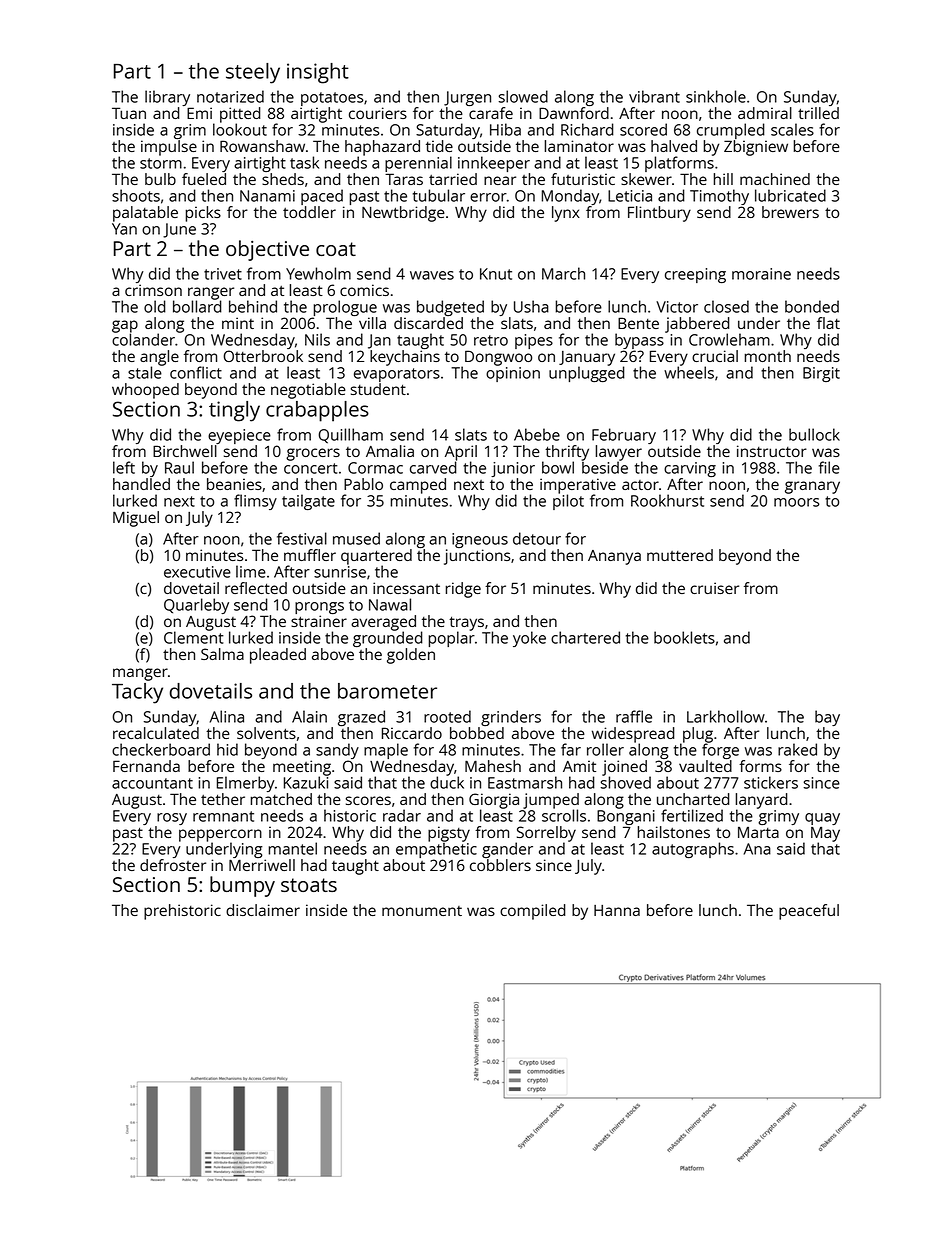  What do you see at coordinates (829, 467) in the page?
I see `file` at bounding box center [829, 467].
